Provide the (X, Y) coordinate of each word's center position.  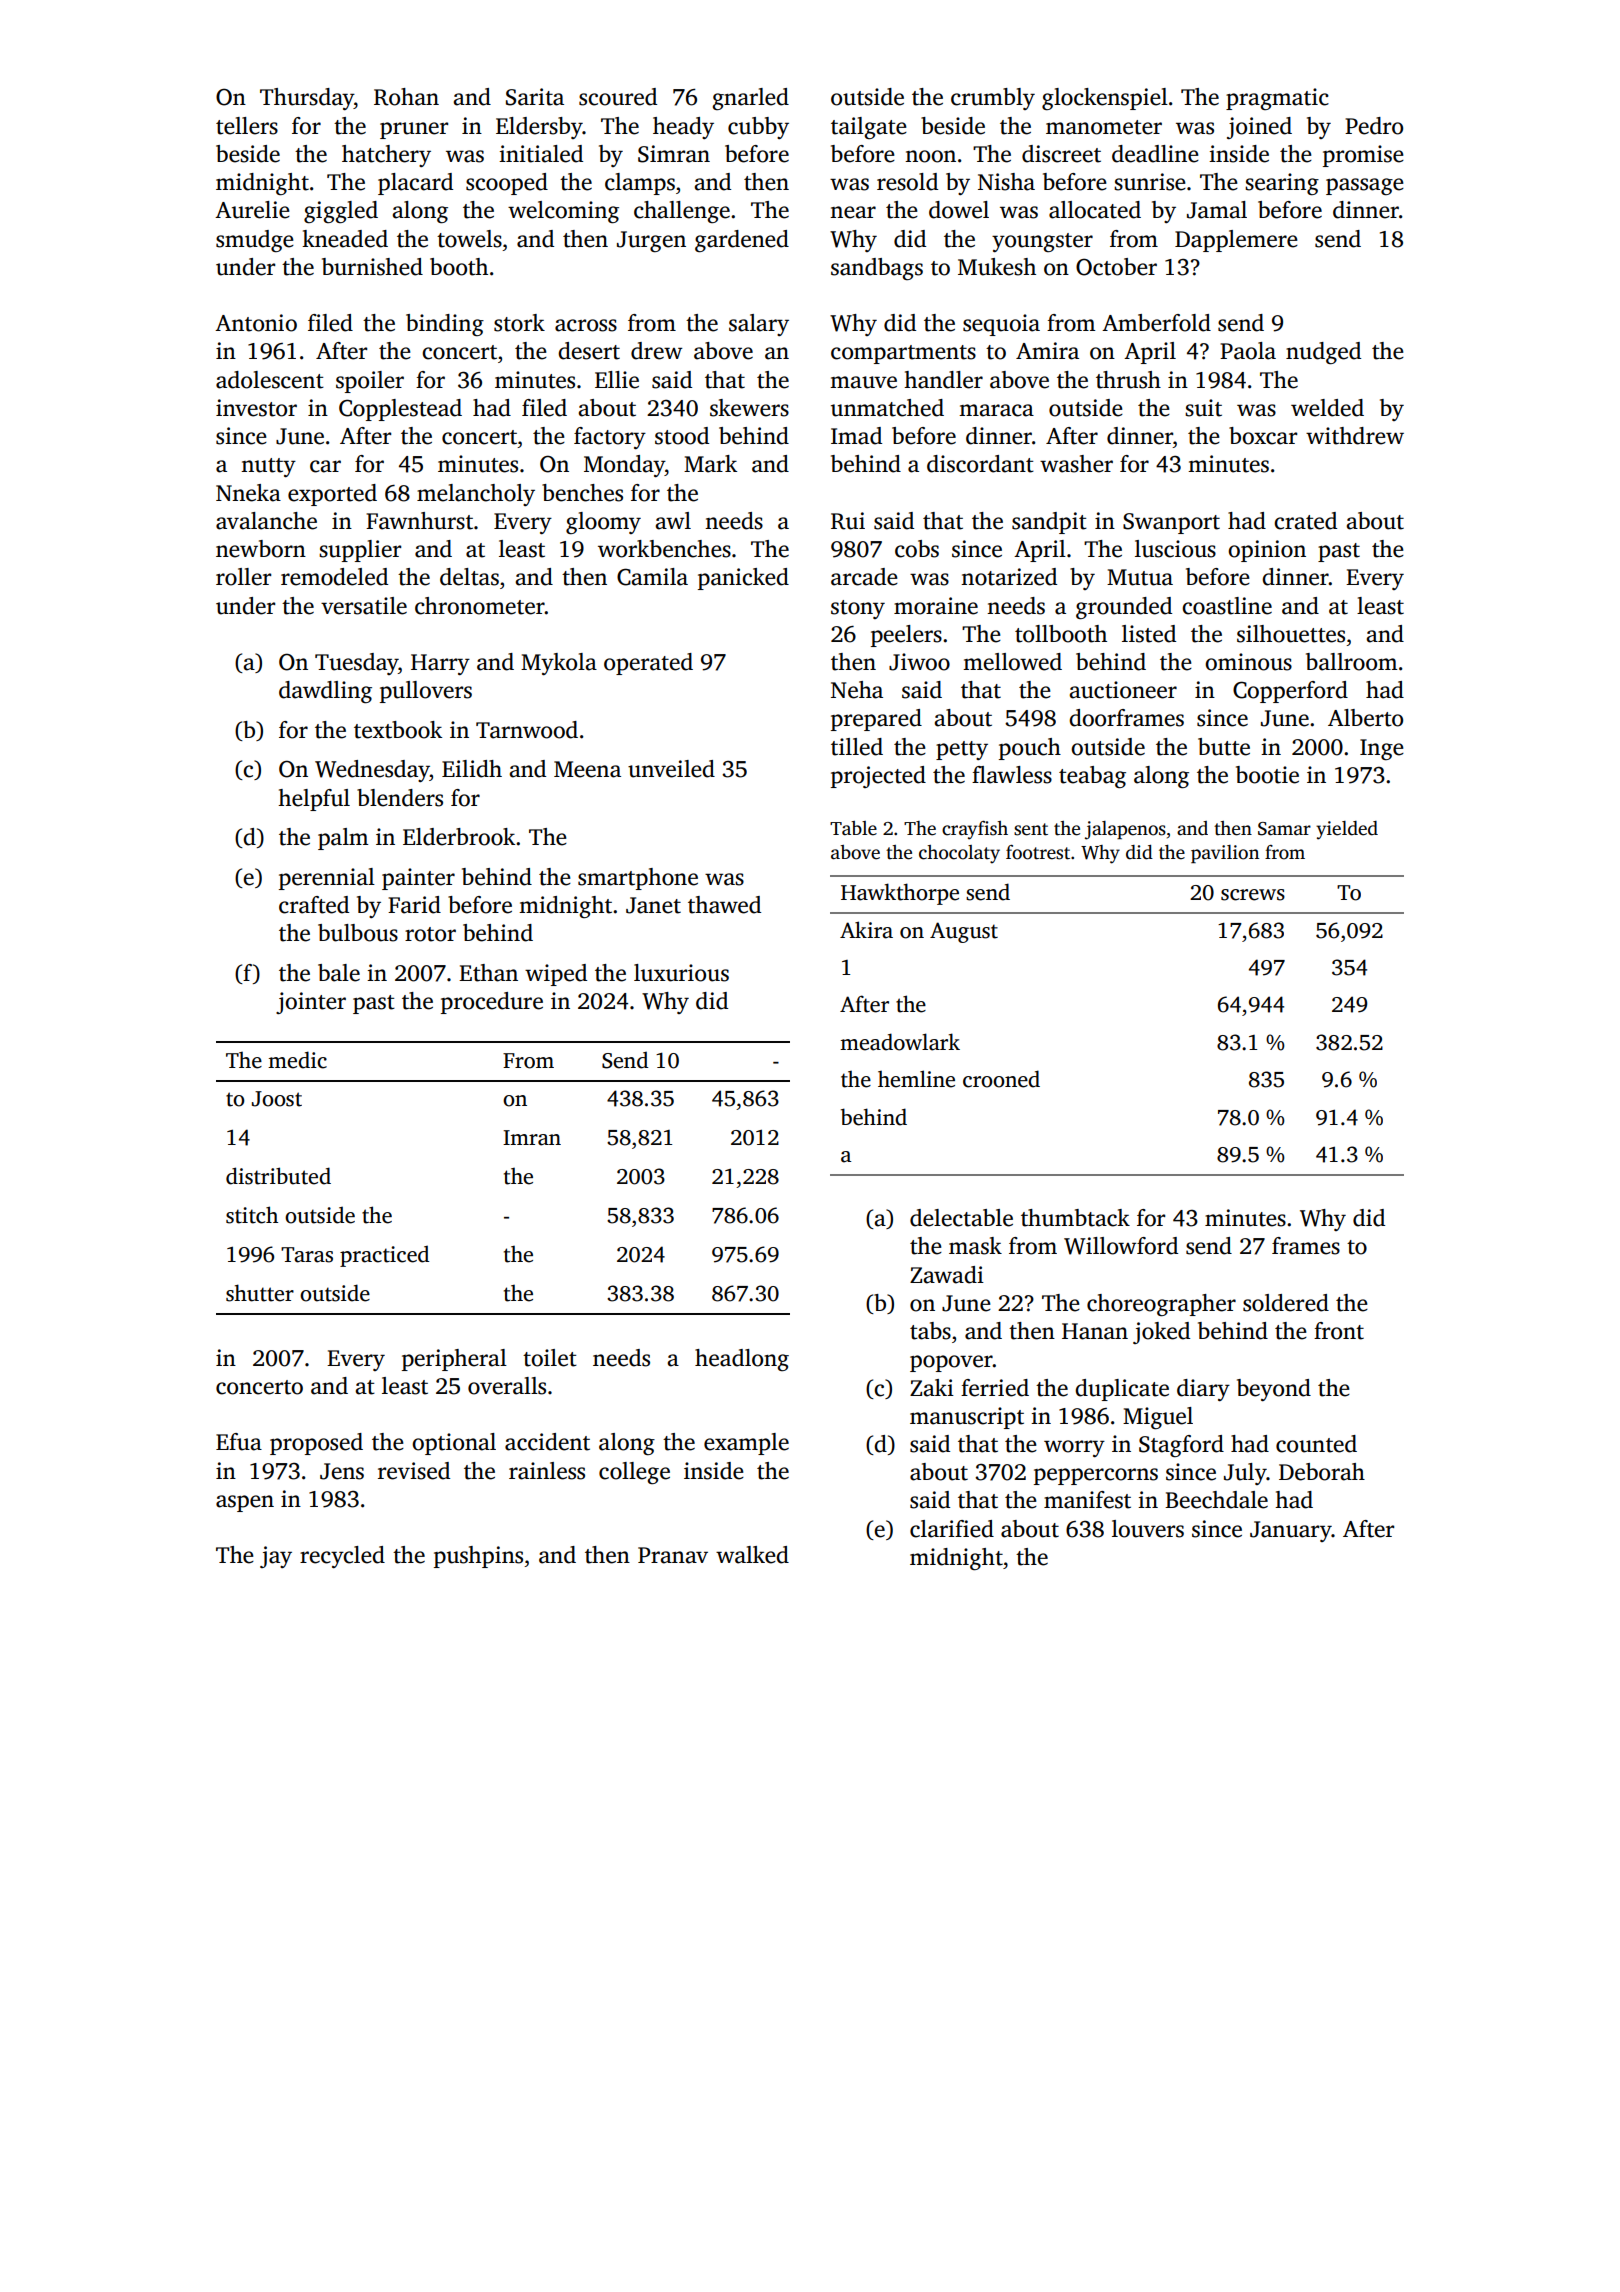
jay (276, 1557)
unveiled (671, 769)
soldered (1286, 1303)
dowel (959, 210)
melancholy (476, 495)
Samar (1284, 829)
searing (1282, 184)
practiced (384, 1256)
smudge (255, 241)
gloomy (603, 523)
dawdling (325, 692)
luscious (1175, 549)
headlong (742, 1360)
